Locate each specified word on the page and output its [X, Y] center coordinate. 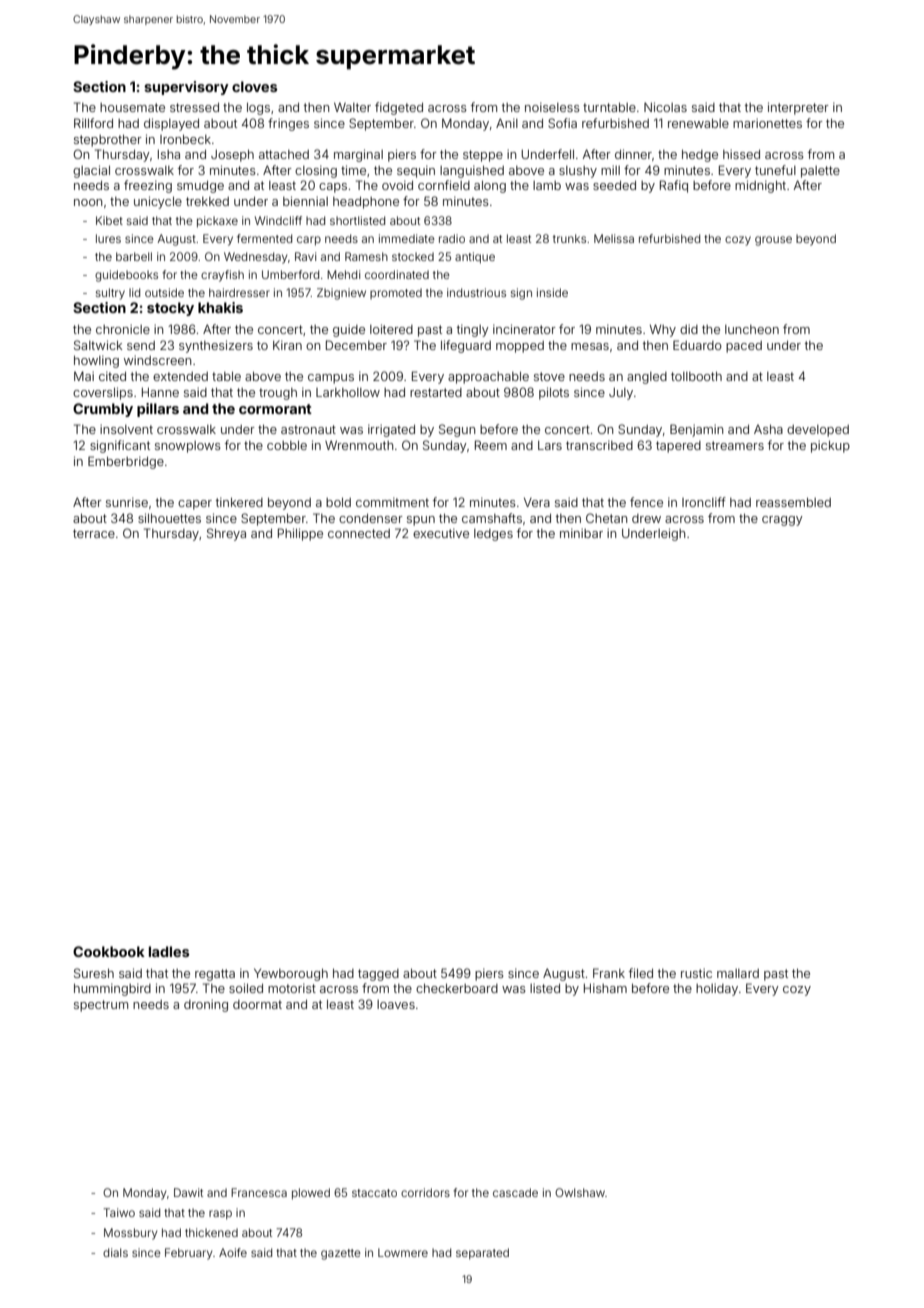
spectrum [101, 1006]
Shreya [226, 534]
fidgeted [399, 108]
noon [88, 202]
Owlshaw [580, 1192]
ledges [493, 535]
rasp [220, 1215]
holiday [717, 989]
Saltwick [98, 345]
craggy [782, 521]
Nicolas [665, 107]
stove [549, 376]
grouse [773, 241]
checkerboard [457, 988]
